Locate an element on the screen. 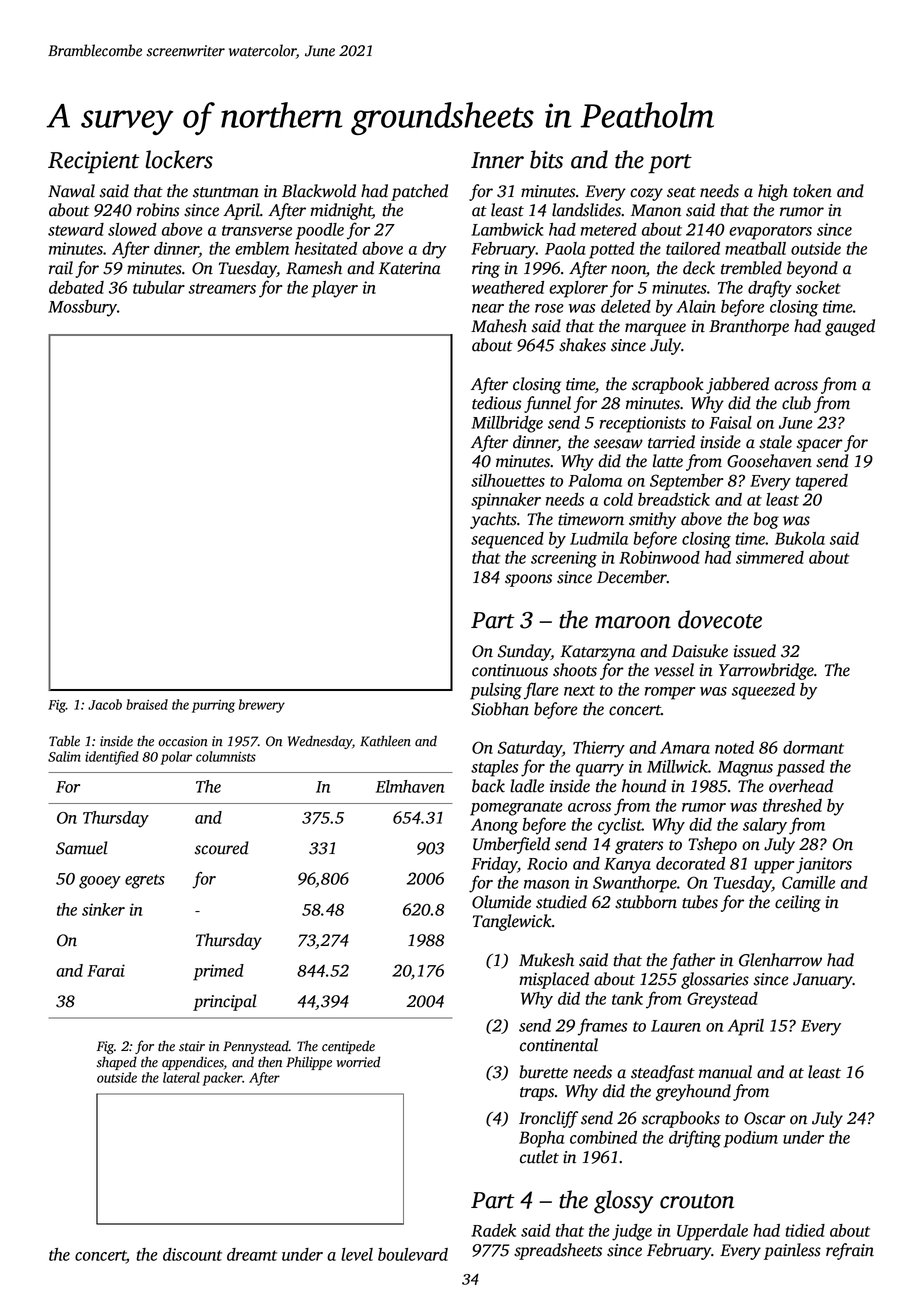 The width and height of the screenshot is (924, 1308). Farai is located at coordinates (106, 970).
